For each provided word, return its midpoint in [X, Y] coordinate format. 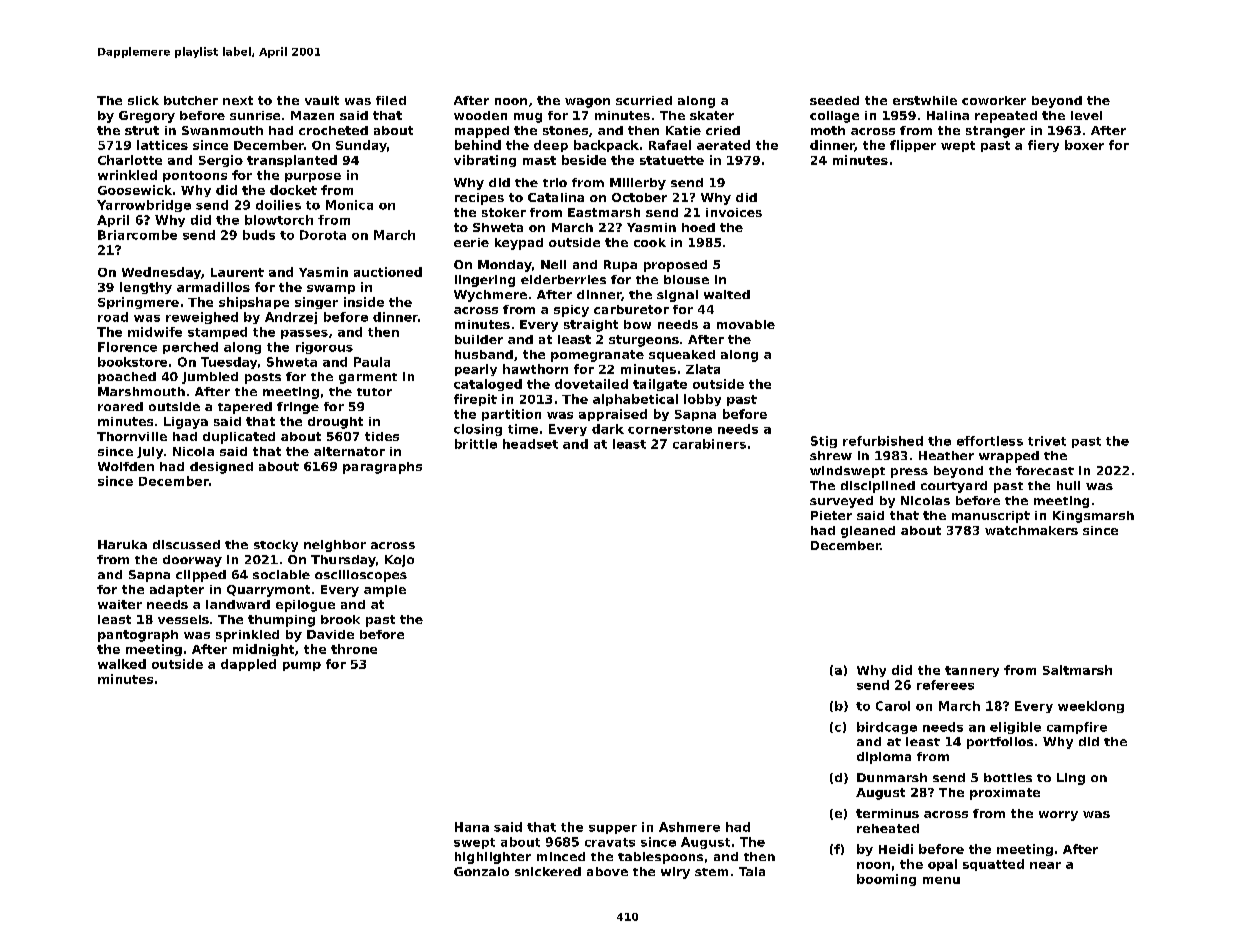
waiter [120, 604]
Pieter [831, 515]
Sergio [221, 161]
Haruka [122, 544]
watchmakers [1031, 530]
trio [555, 182]
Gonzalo [481, 871]
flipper [913, 146]
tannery [972, 671]
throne [354, 649]
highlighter [493, 858]
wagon [587, 103]
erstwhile [925, 100]
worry [1058, 816]
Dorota [323, 235]
